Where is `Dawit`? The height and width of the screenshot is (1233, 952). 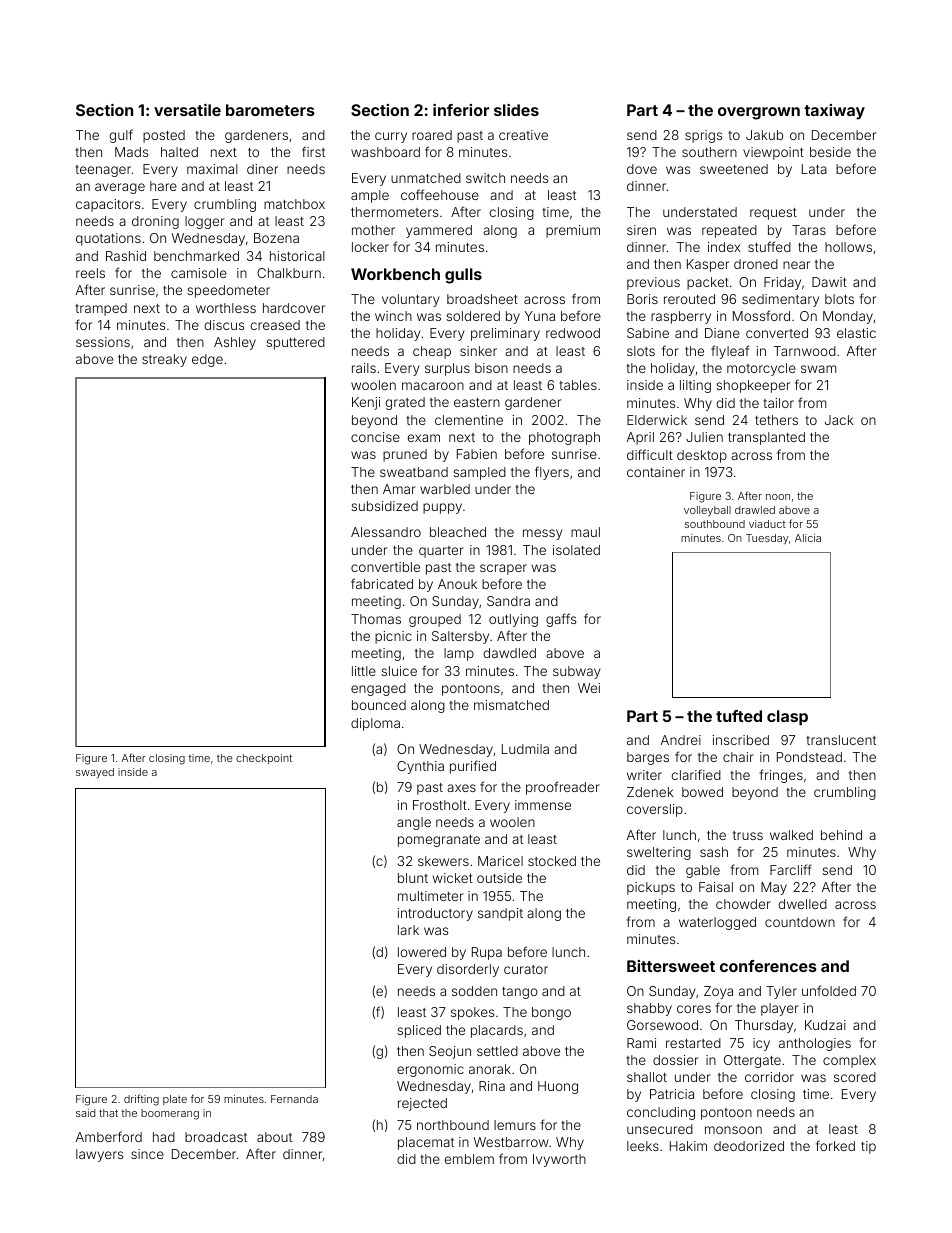
Dawit is located at coordinates (829, 282).
